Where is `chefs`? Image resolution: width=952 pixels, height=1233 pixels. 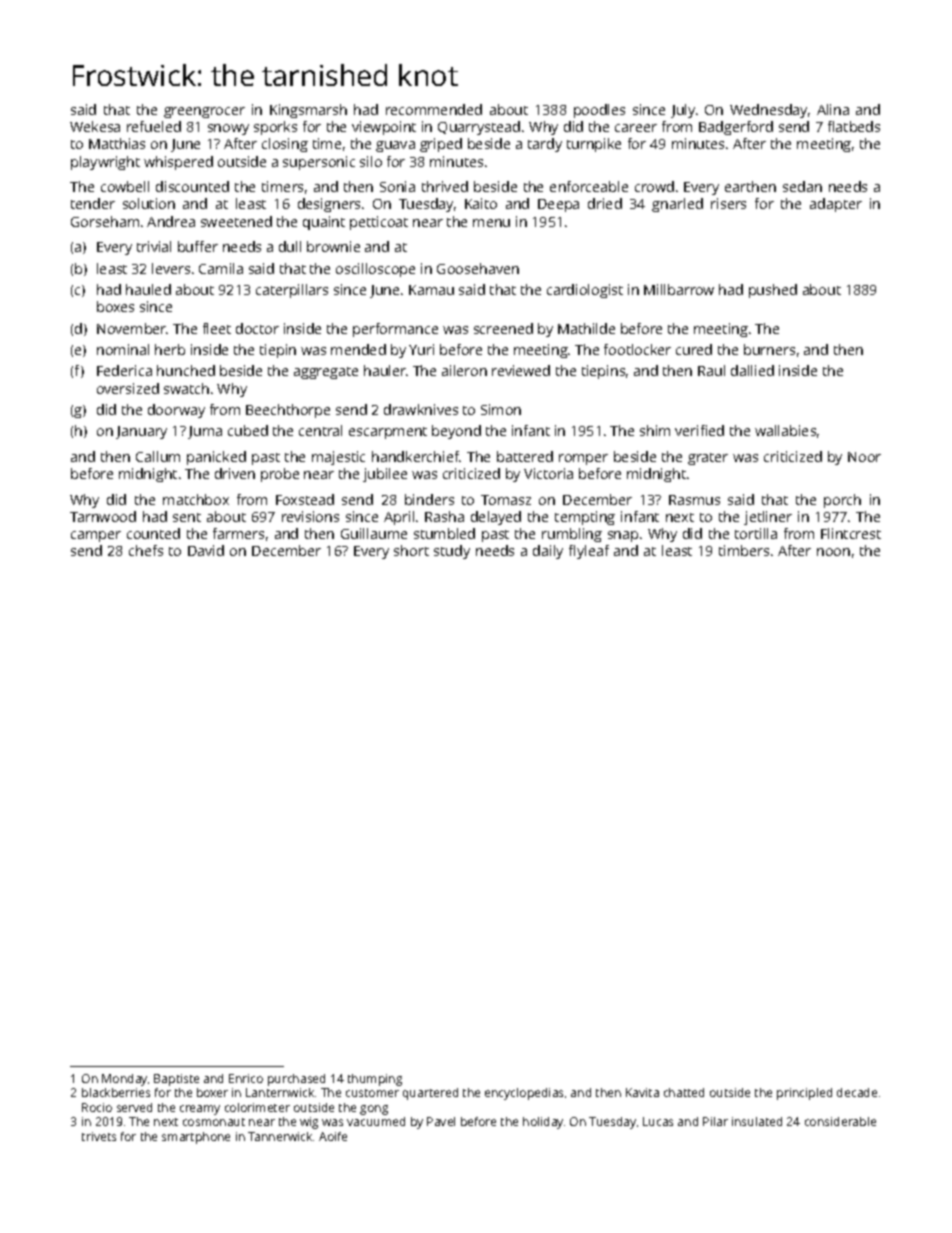
chefs is located at coordinates (146, 550).
